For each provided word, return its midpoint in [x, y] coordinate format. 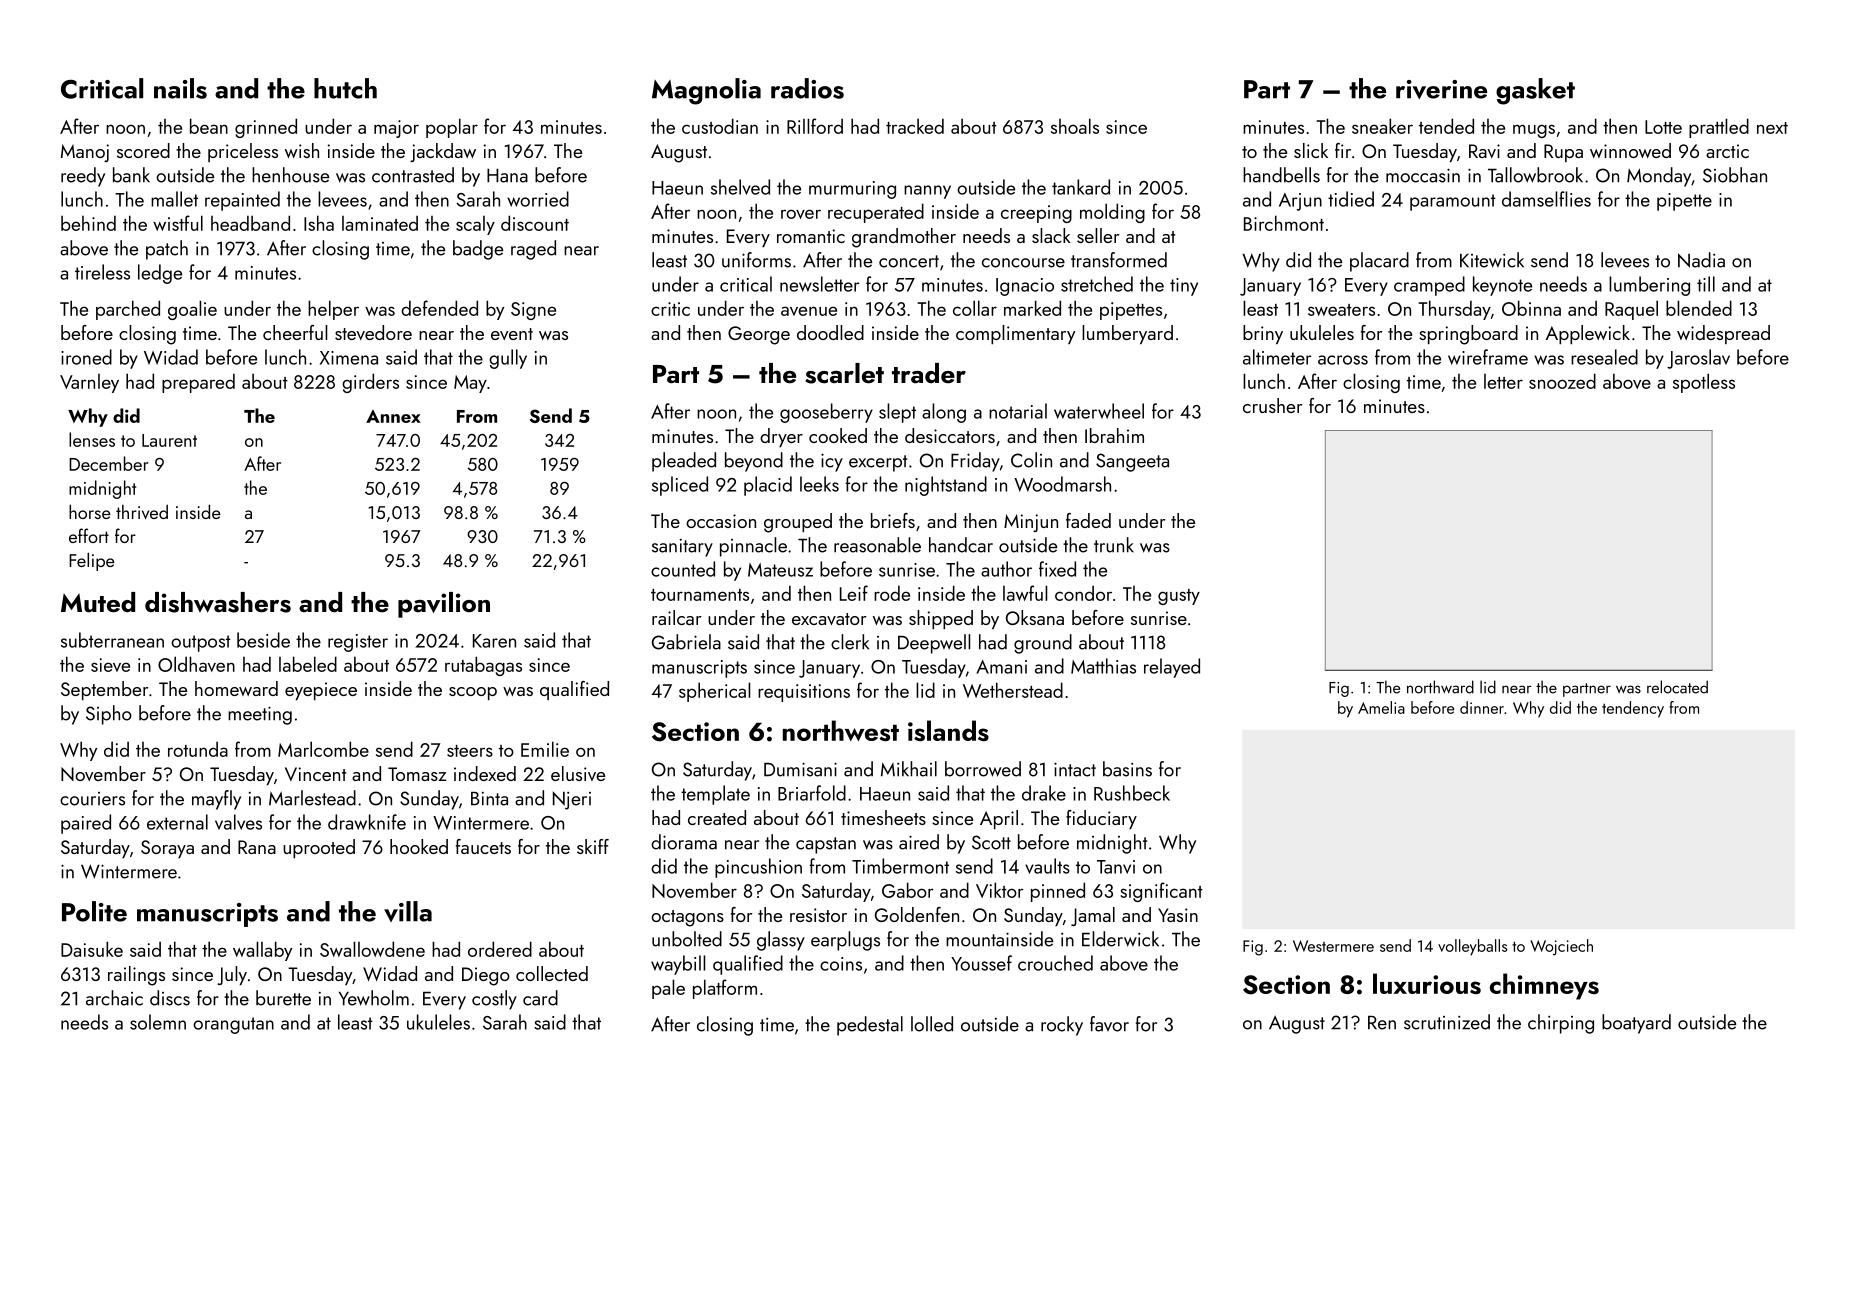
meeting [260, 715]
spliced [680, 486]
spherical [714, 692]
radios [807, 88]
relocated [1677, 687]
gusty [1179, 597]
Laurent [169, 440]
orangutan [233, 1025]
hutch [345, 88]
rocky [1062, 1026]
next [1772, 128]
